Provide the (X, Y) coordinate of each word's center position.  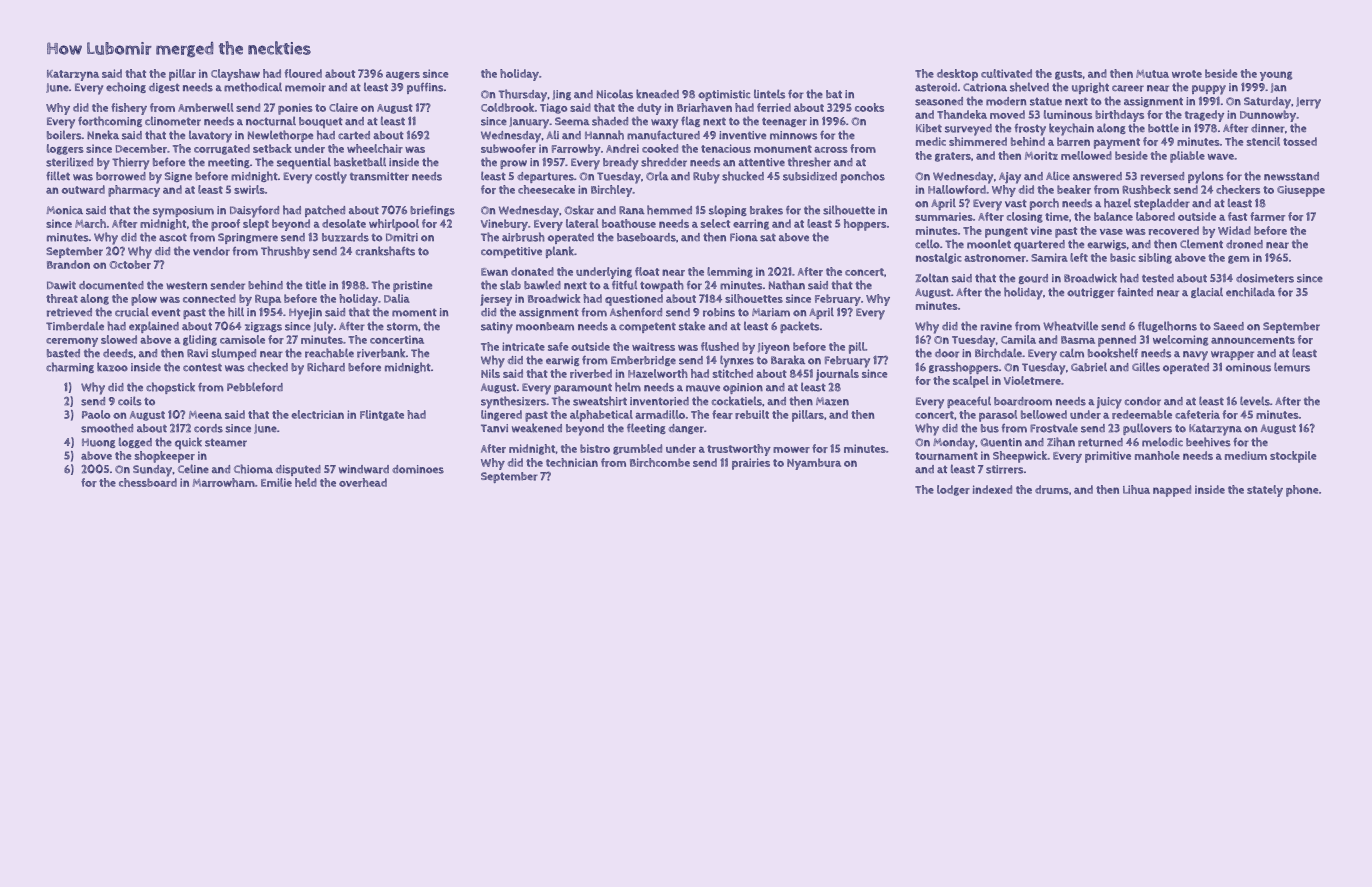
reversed (1162, 176)
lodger (953, 490)
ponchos (863, 177)
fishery (129, 109)
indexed (992, 489)
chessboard (148, 482)
